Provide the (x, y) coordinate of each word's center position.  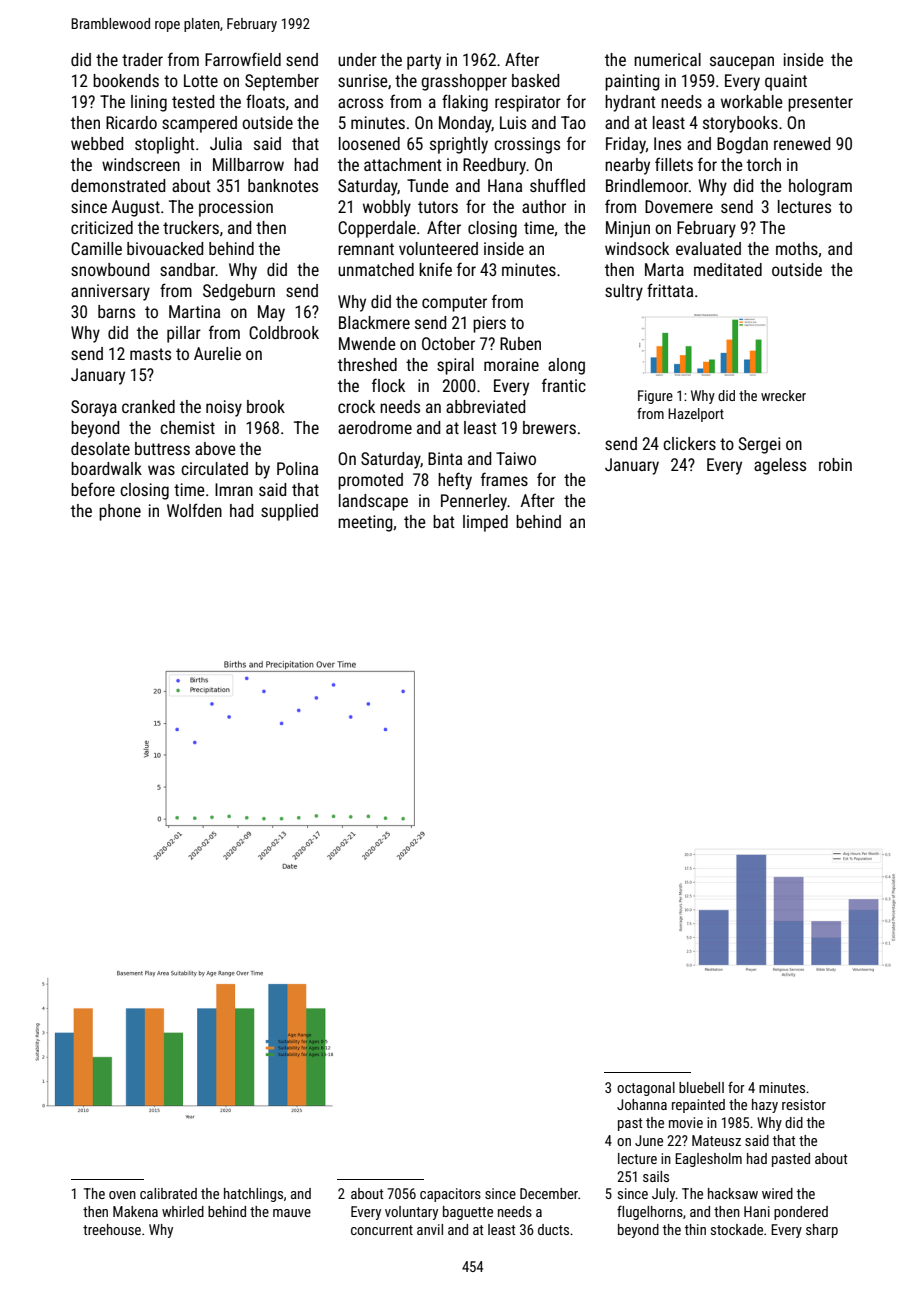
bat (444, 521)
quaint (786, 82)
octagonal (646, 1089)
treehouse (112, 1229)
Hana (505, 185)
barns (116, 311)
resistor (804, 1104)
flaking (465, 103)
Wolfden (194, 510)
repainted (698, 1106)
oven (122, 1195)
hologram (820, 187)
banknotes (283, 185)
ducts (553, 1229)
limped (485, 523)
